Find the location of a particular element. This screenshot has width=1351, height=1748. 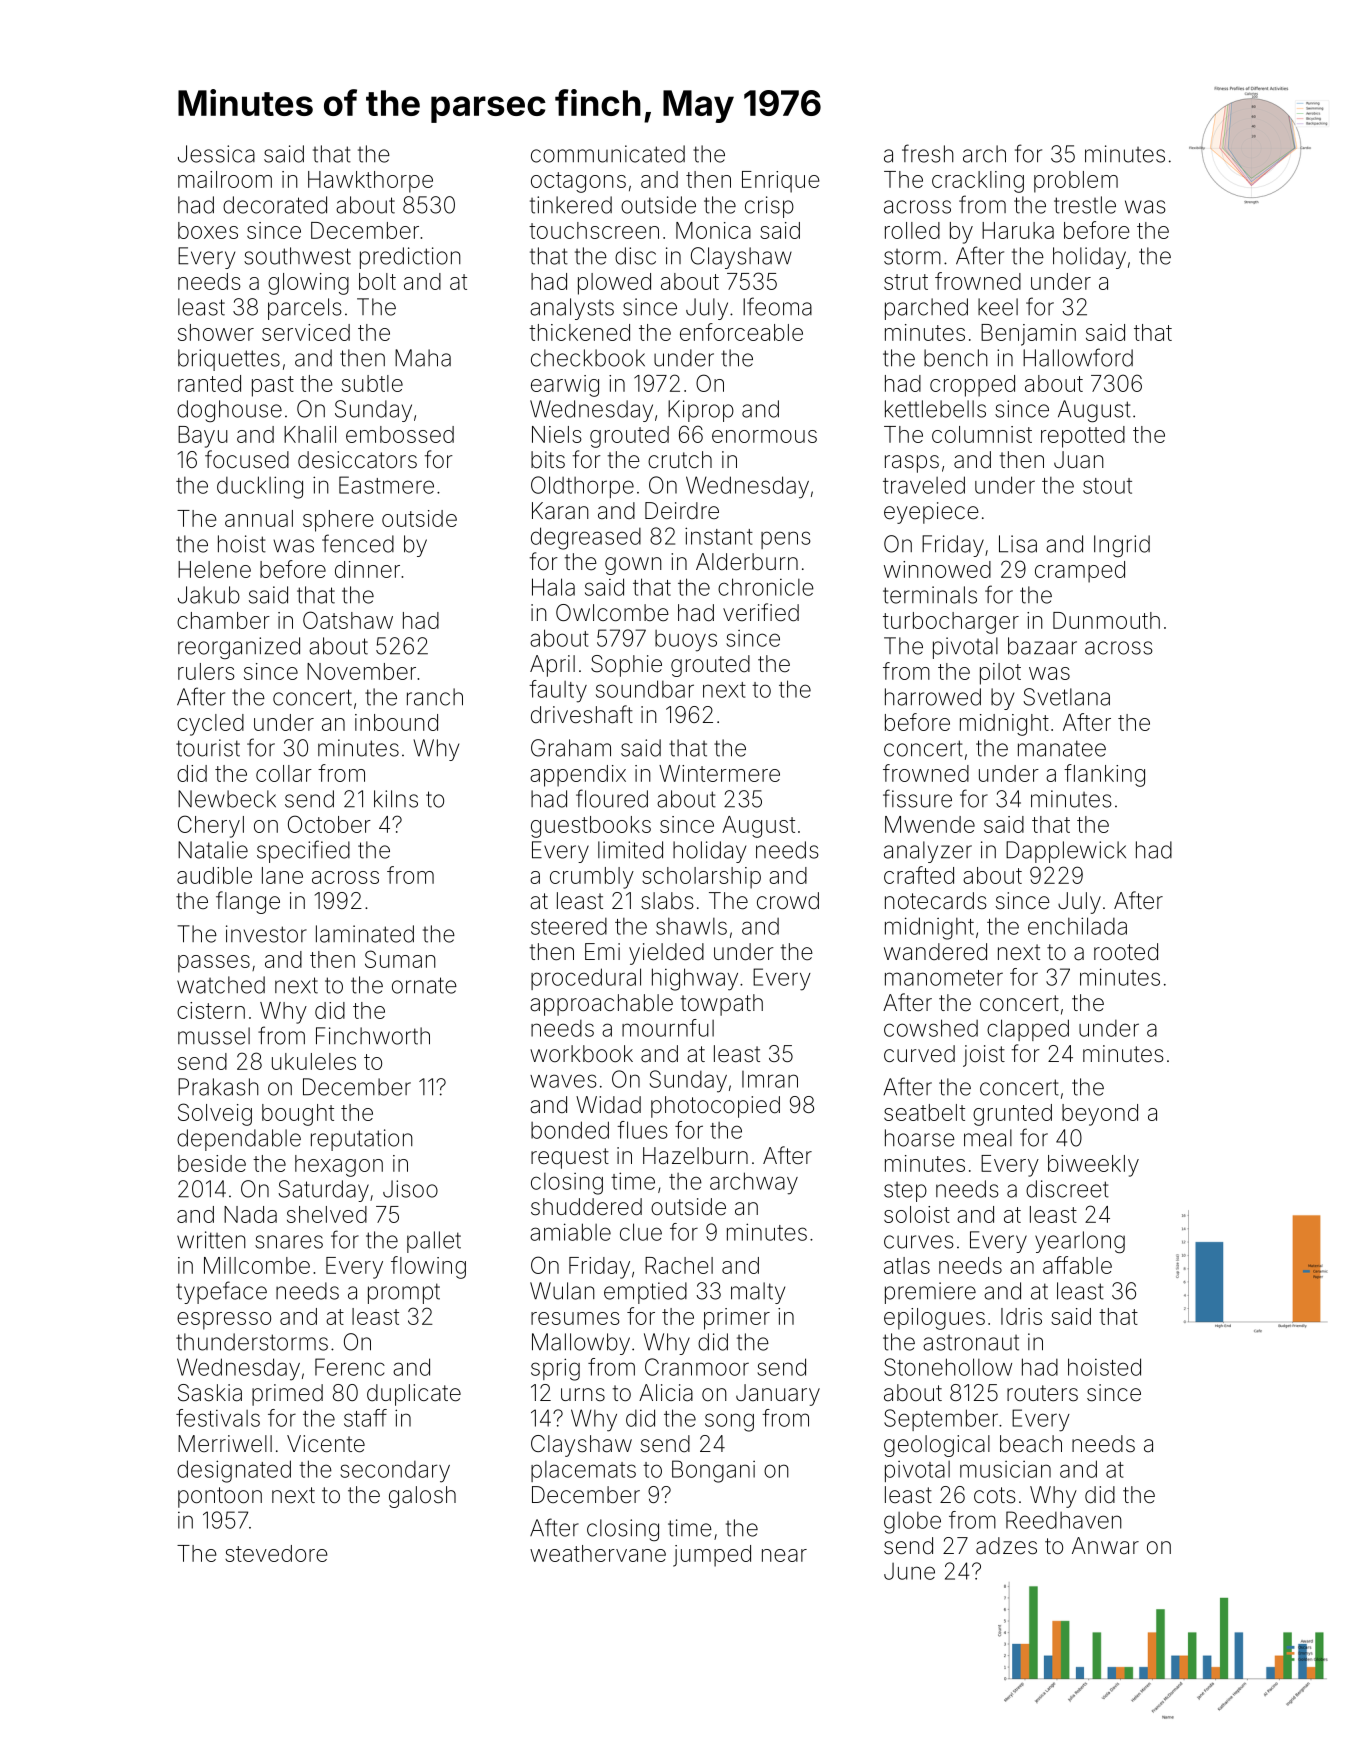

Merriwell is located at coordinates (225, 1443).
